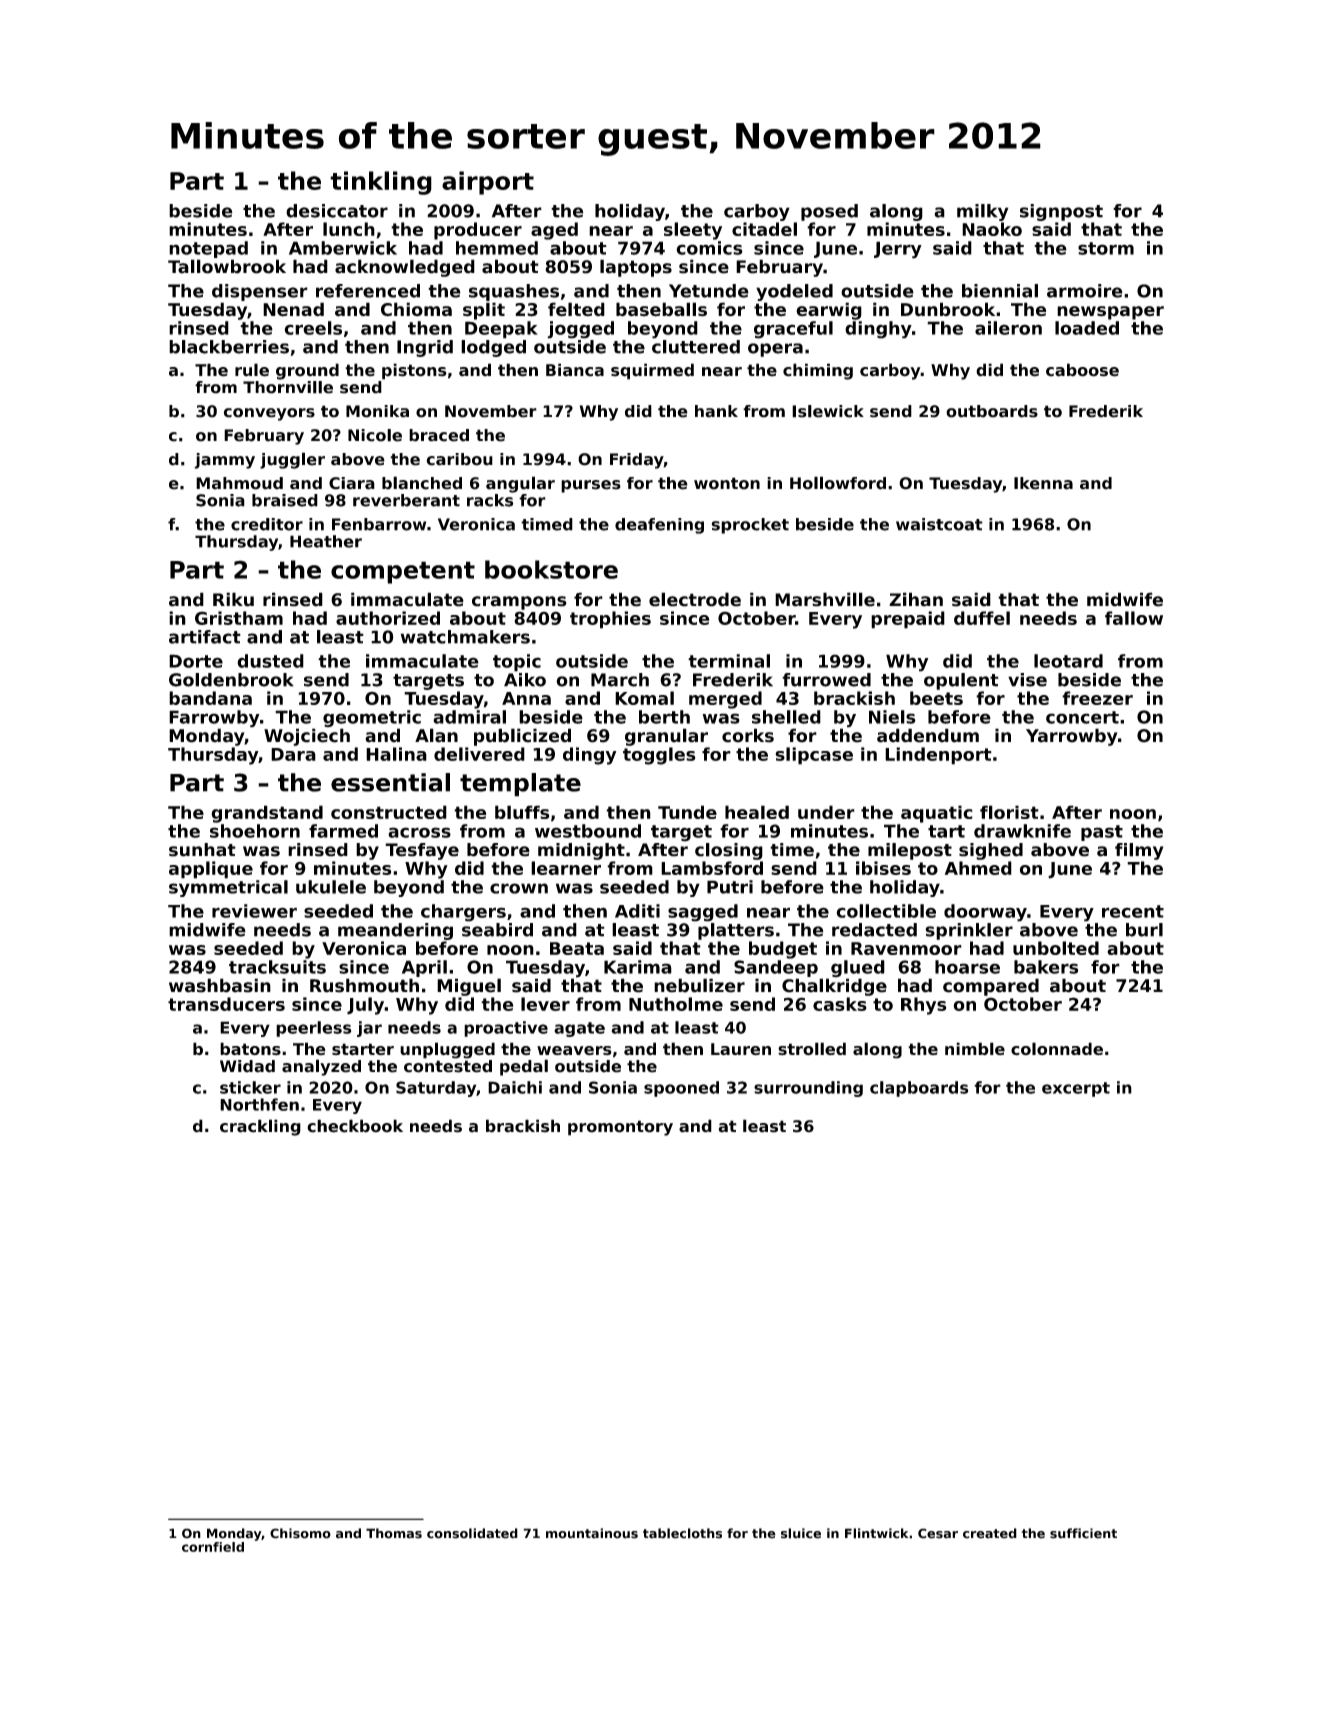 This screenshot has width=1332, height=1723. I want to click on collectible, so click(886, 911).
